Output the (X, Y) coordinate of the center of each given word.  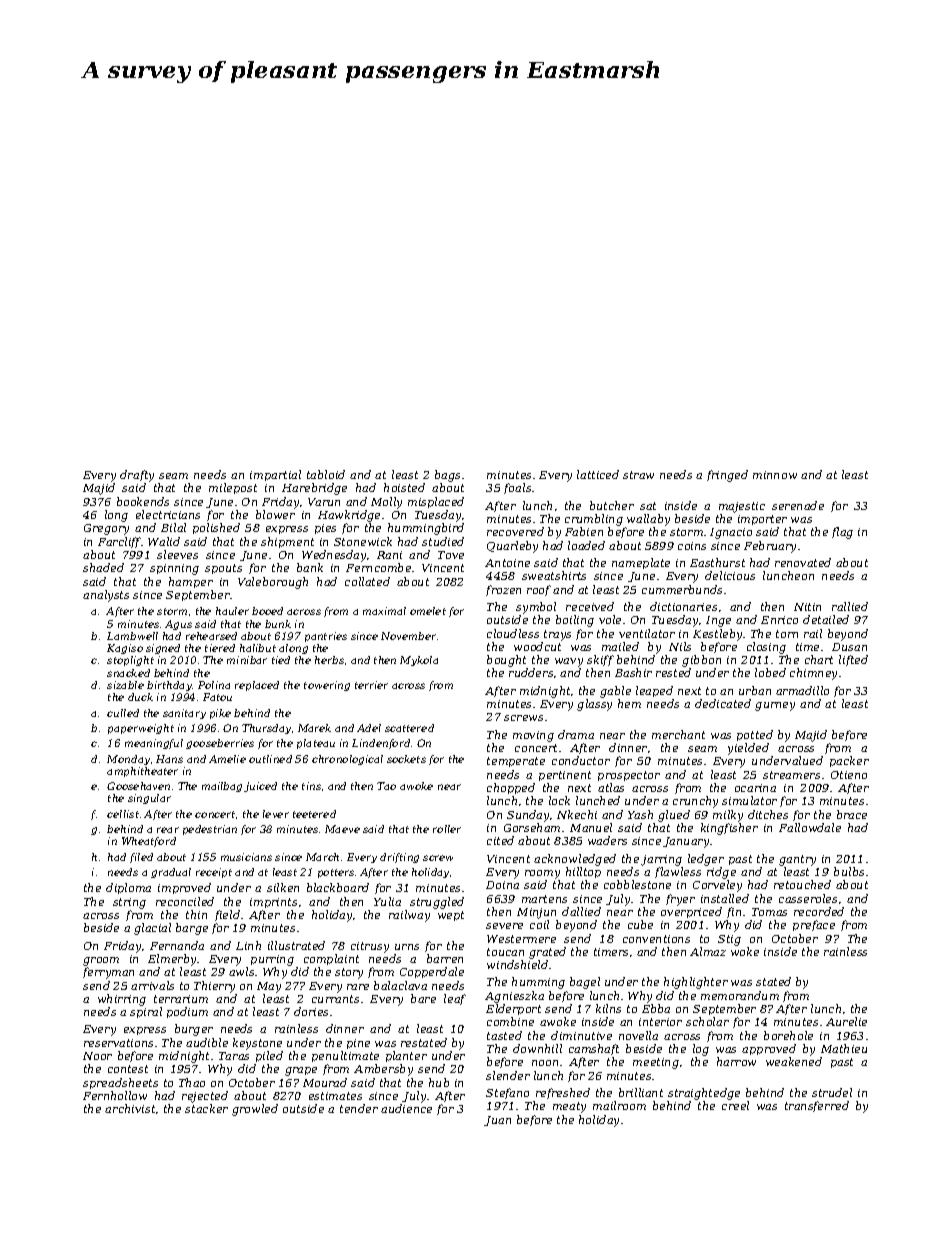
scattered (409, 728)
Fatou (217, 697)
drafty (137, 476)
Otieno (849, 775)
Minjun (536, 913)
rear (168, 830)
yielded (748, 749)
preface (814, 925)
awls (241, 971)
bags (447, 476)
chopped (511, 788)
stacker (206, 1108)
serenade (798, 505)
